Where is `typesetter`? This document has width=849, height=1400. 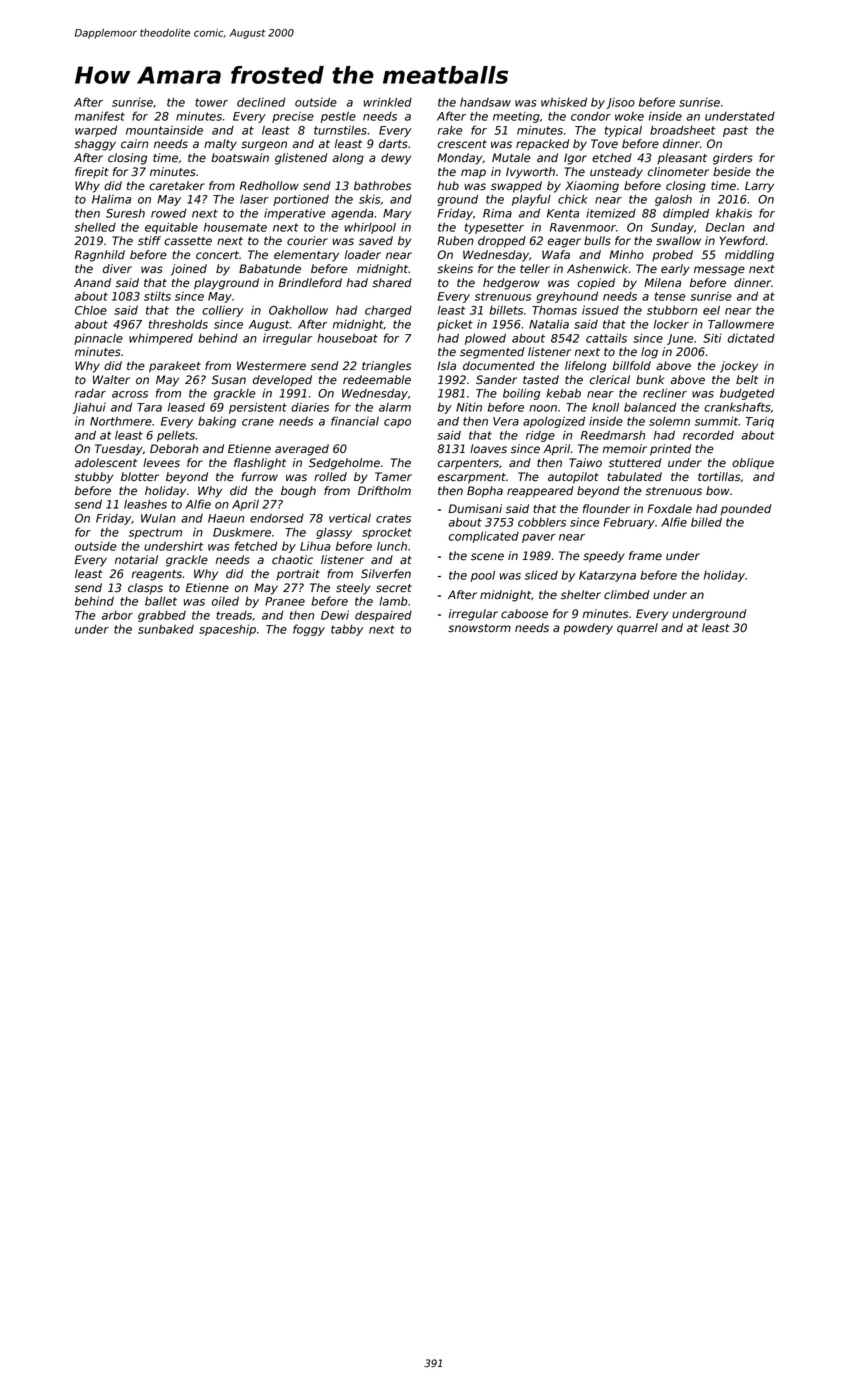 typesetter is located at coordinates (494, 228).
